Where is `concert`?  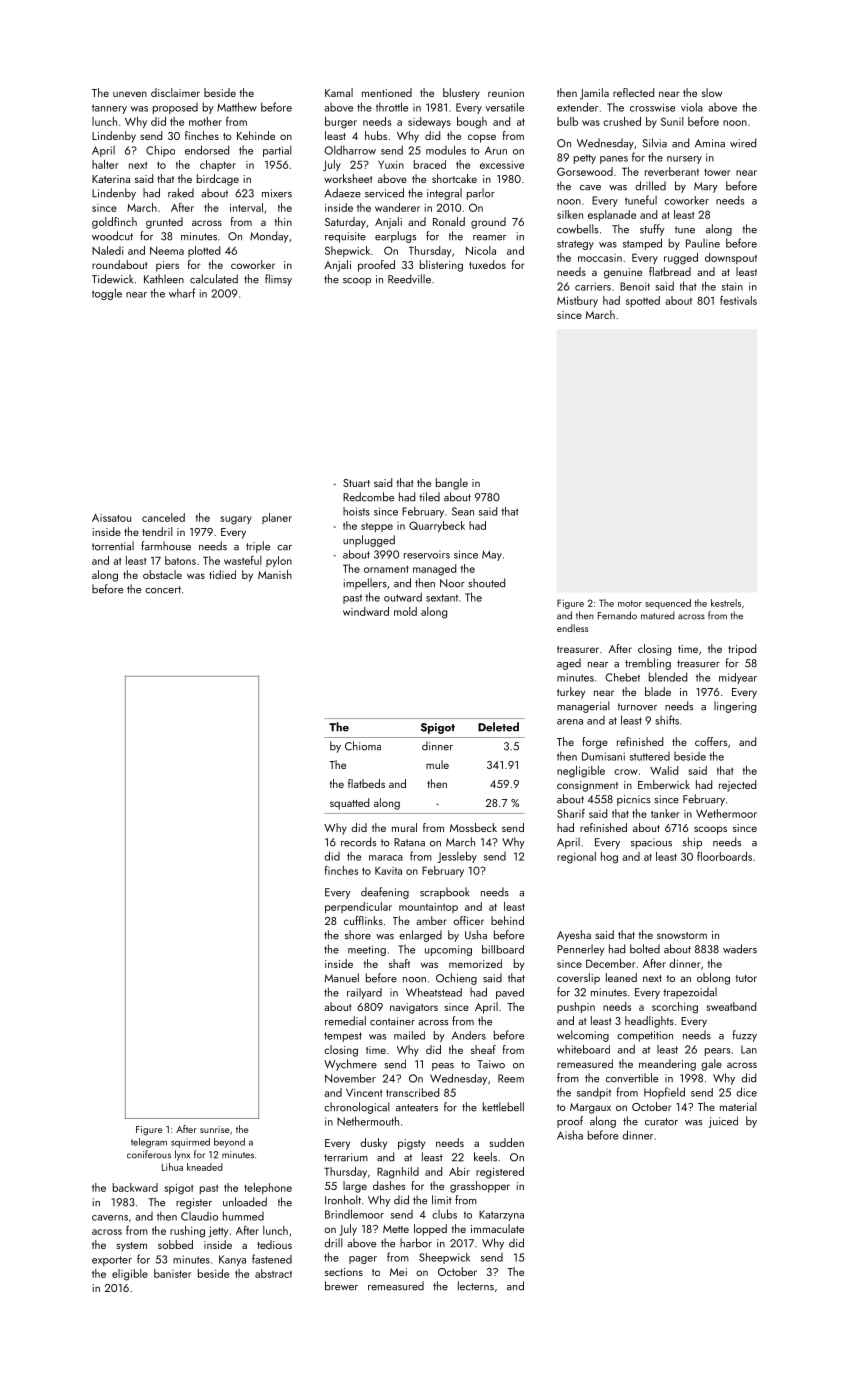 concert is located at coordinates (163, 590).
